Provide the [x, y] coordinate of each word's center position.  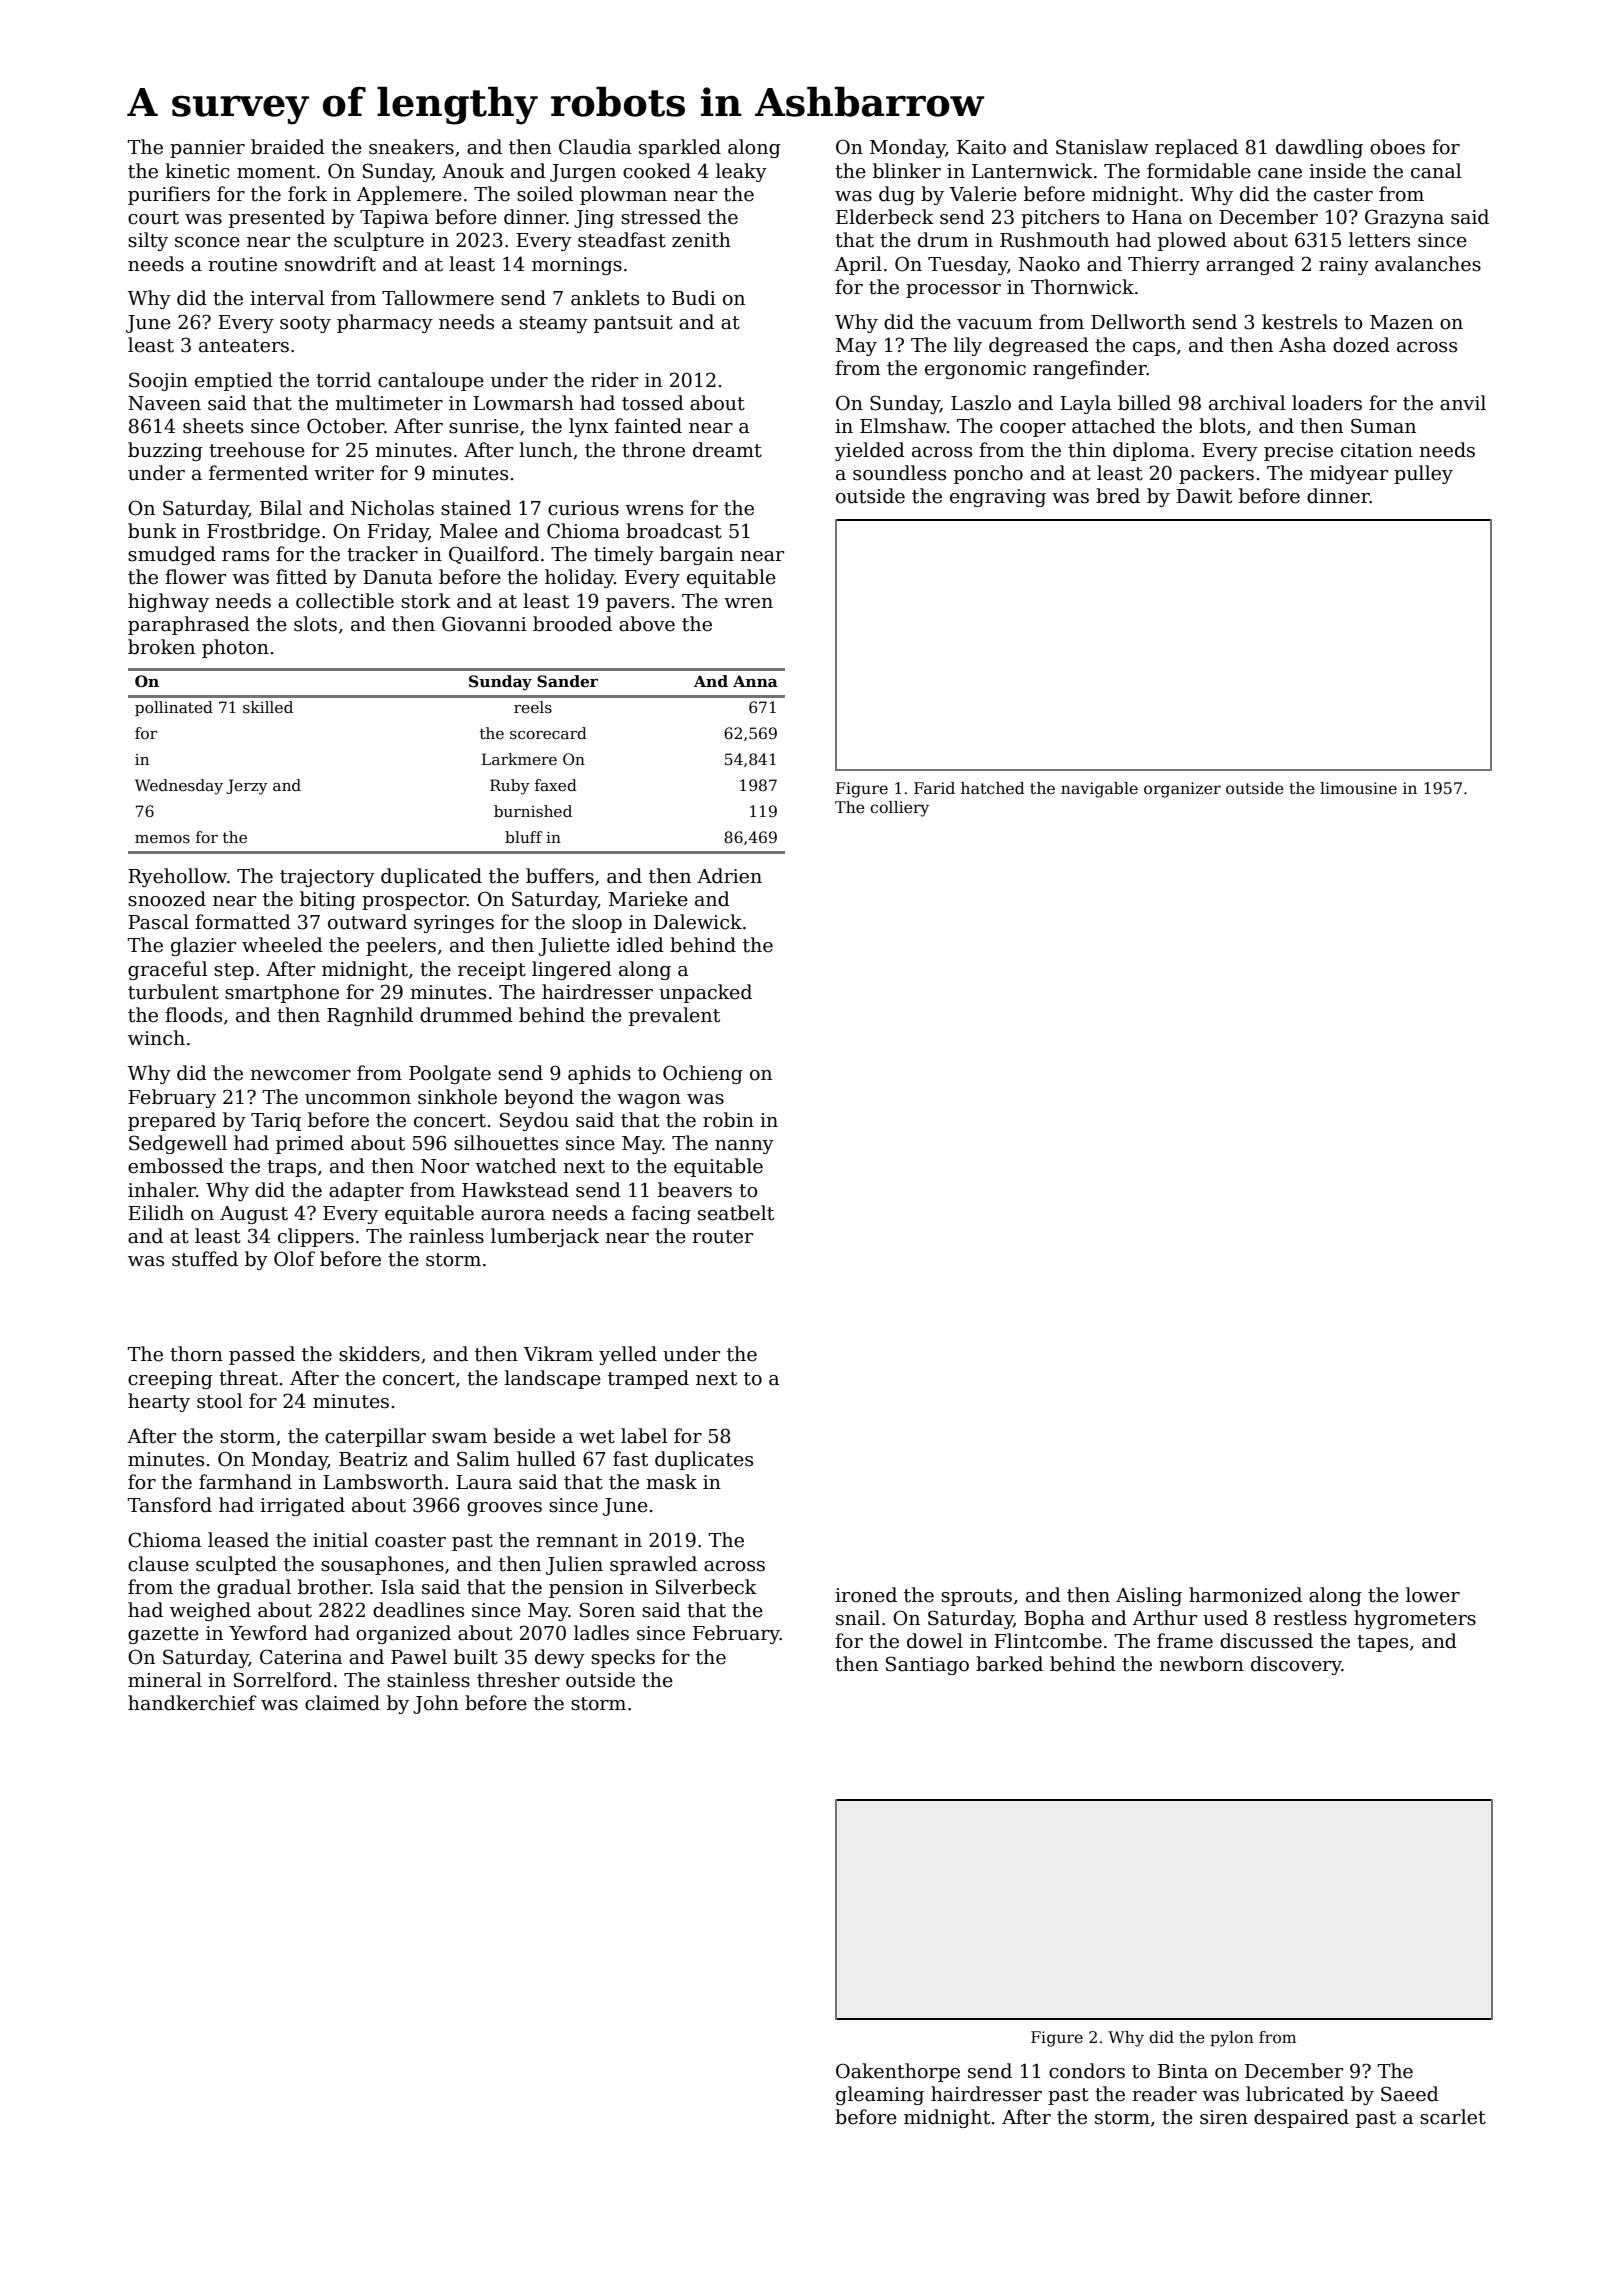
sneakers [411, 147]
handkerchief [192, 1703]
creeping [170, 1380]
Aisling [1149, 1596]
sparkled [680, 148]
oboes [1397, 147]
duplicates [704, 1460]
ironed [866, 1595]
